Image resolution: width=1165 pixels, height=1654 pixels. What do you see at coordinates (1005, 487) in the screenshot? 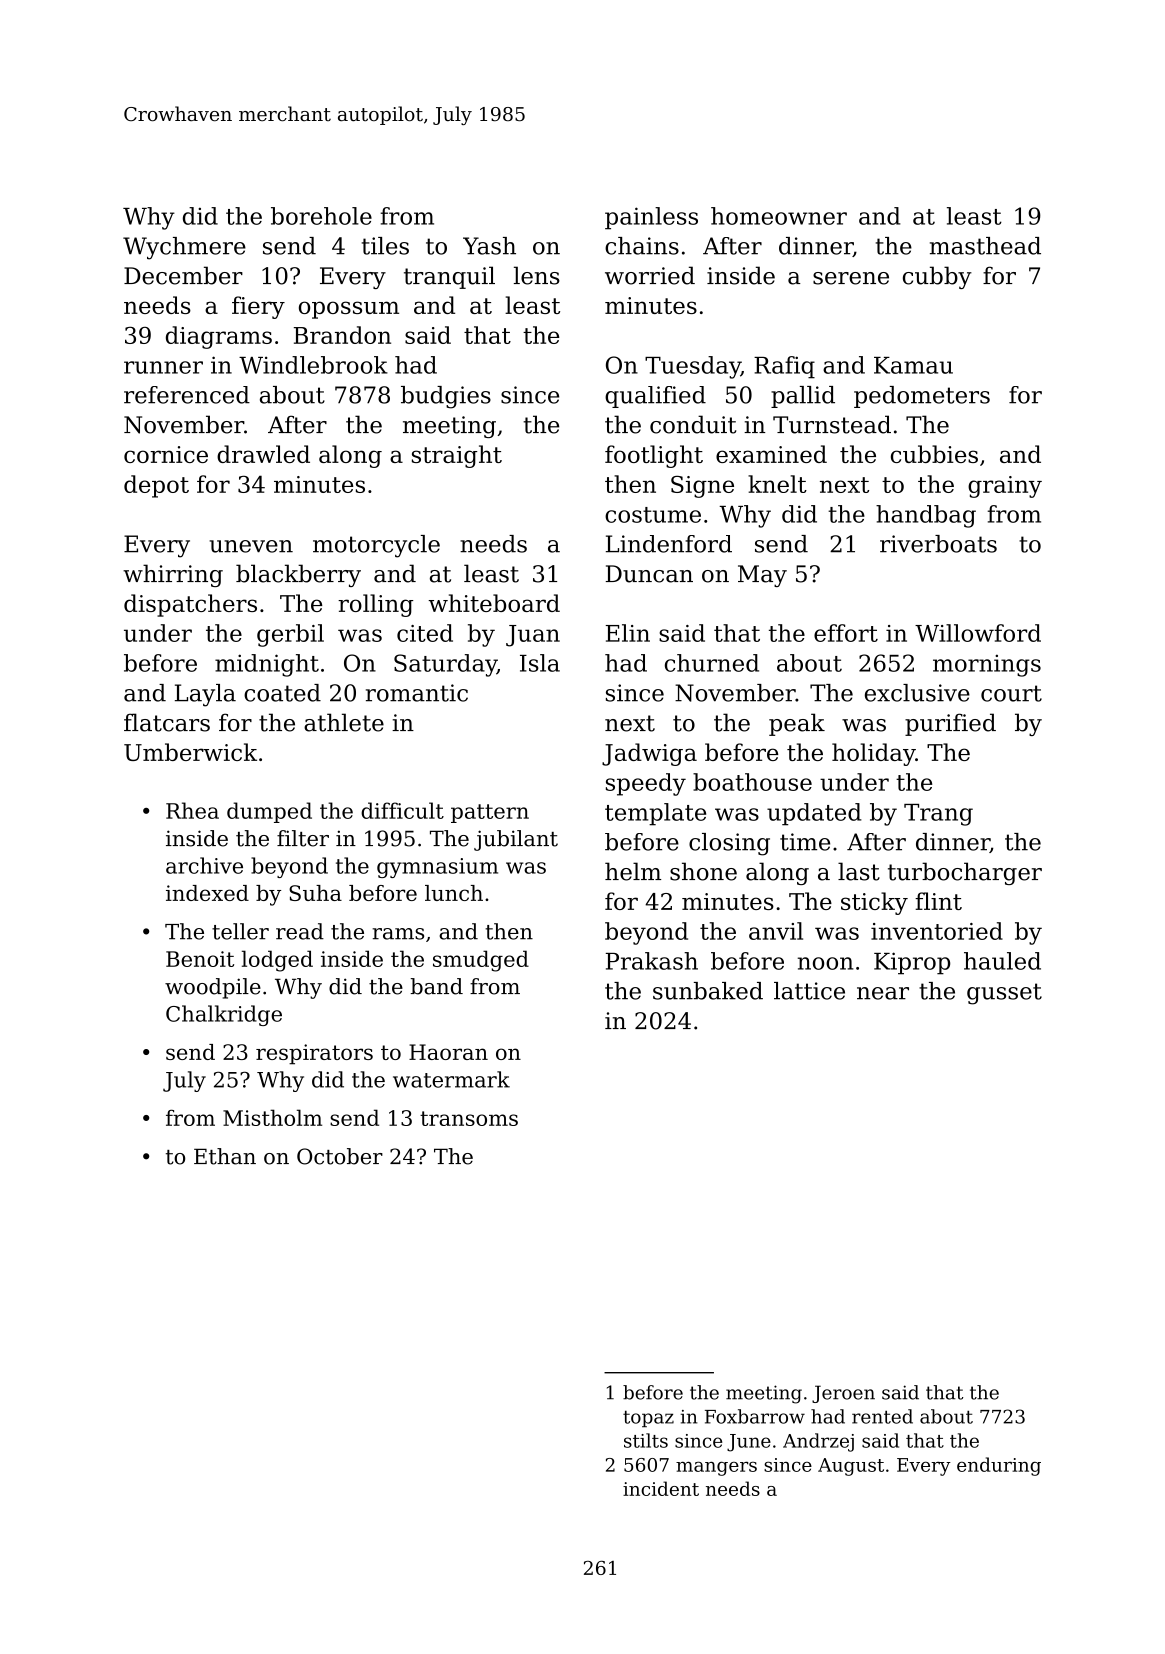
I see `grainy` at bounding box center [1005, 487].
